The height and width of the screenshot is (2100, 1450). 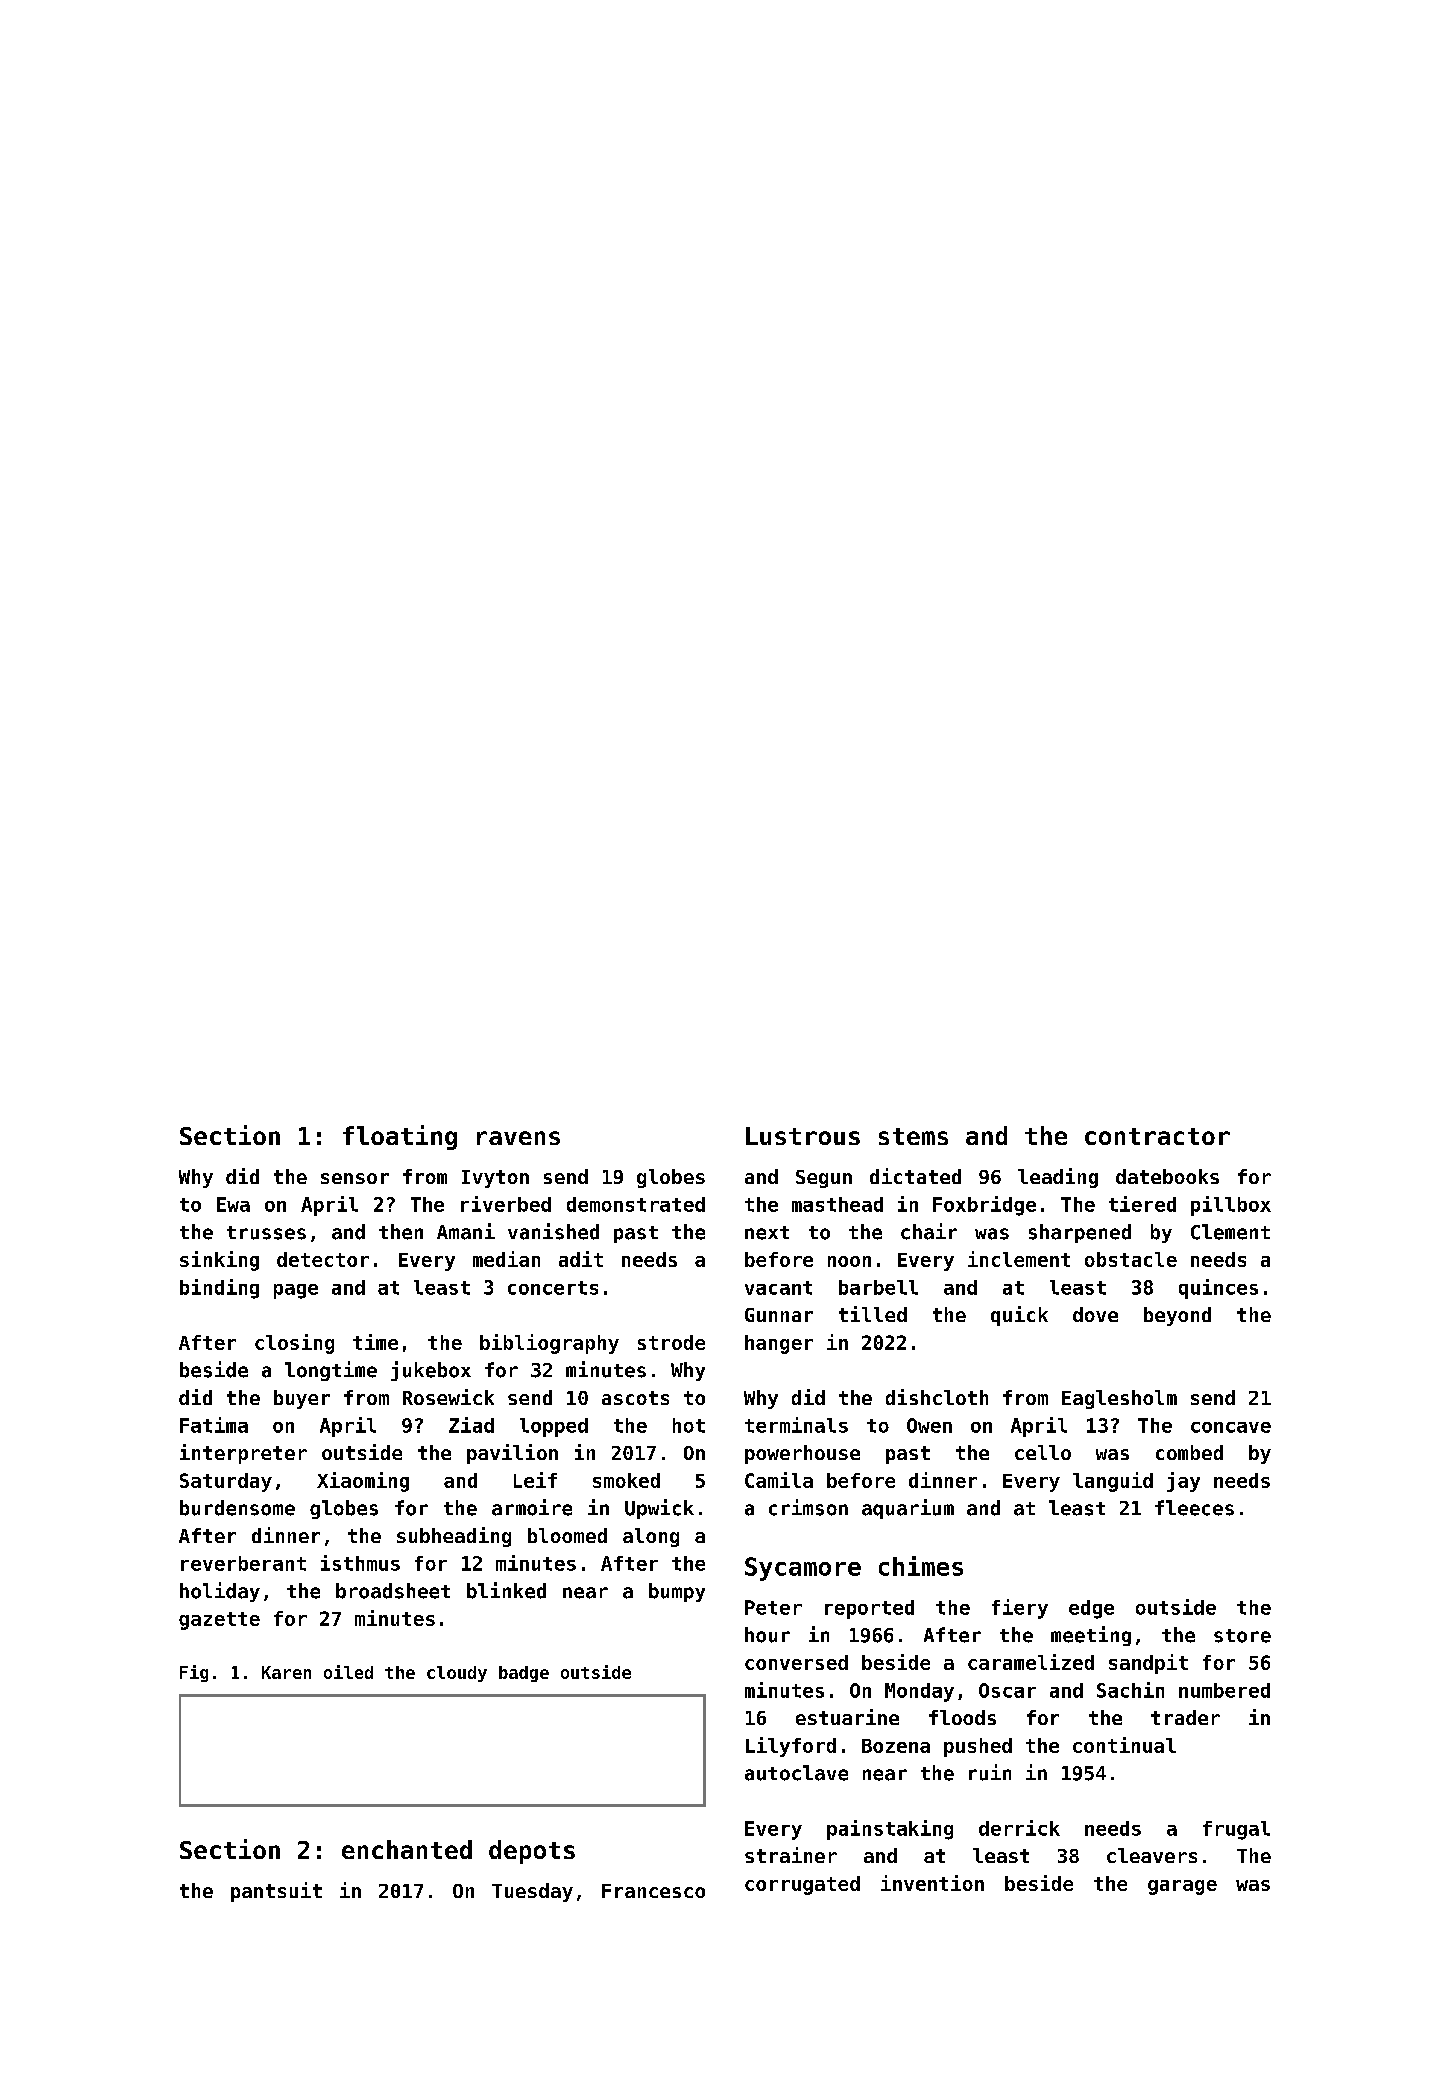 I want to click on floating, so click(x=400, y=1137).
